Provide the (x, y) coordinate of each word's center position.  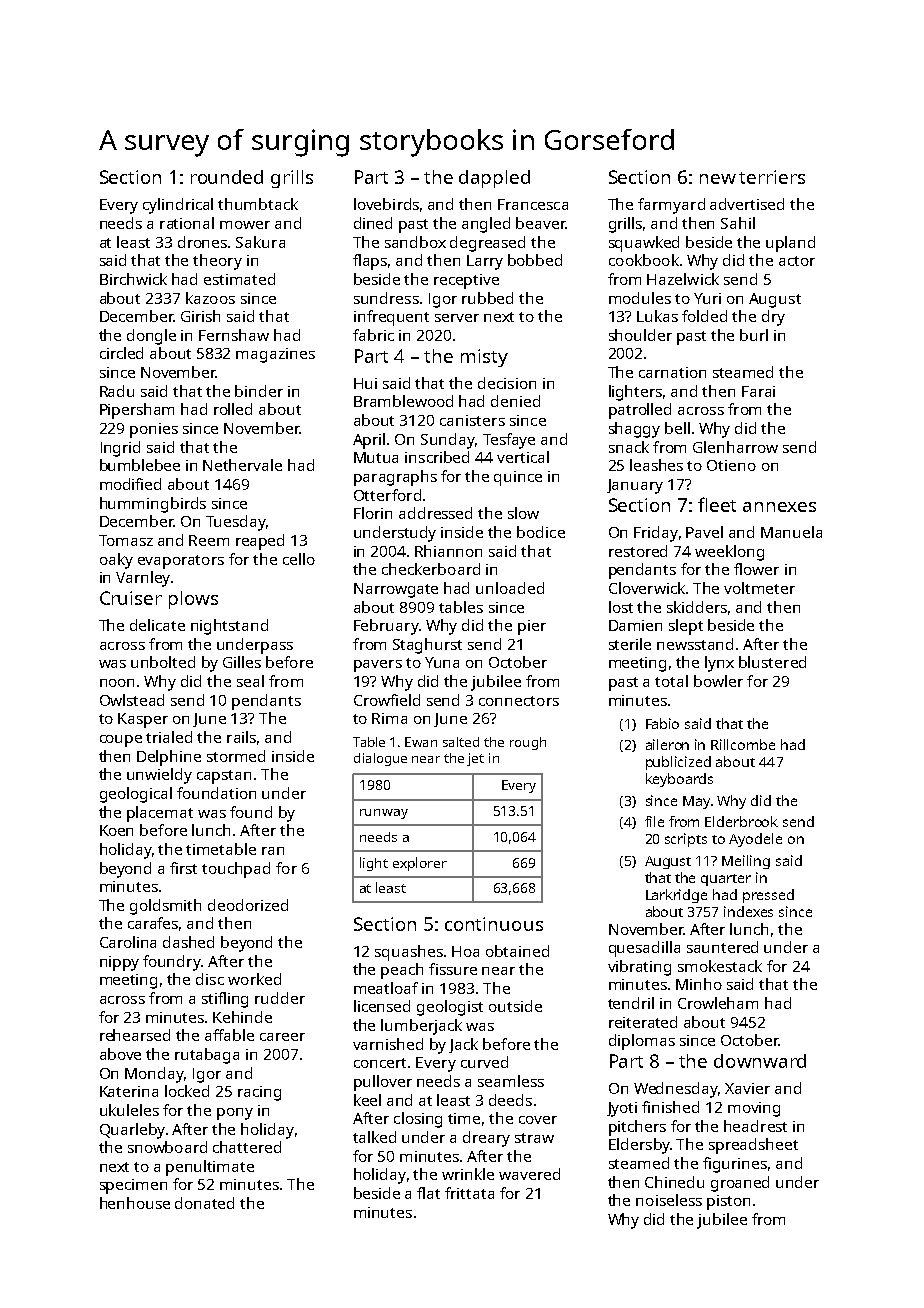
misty (484, 358)
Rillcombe (743, 744)
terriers (772, 177)
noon (117, 683)
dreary (486, 1139)
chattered (247, 1147)
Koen (116, 830)
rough (528, 743)
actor (797, 261)
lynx (719, 664)
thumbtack (258, 204)
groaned (740, 1184)
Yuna (442, 662)
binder (259, 391)
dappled (494, 179)
